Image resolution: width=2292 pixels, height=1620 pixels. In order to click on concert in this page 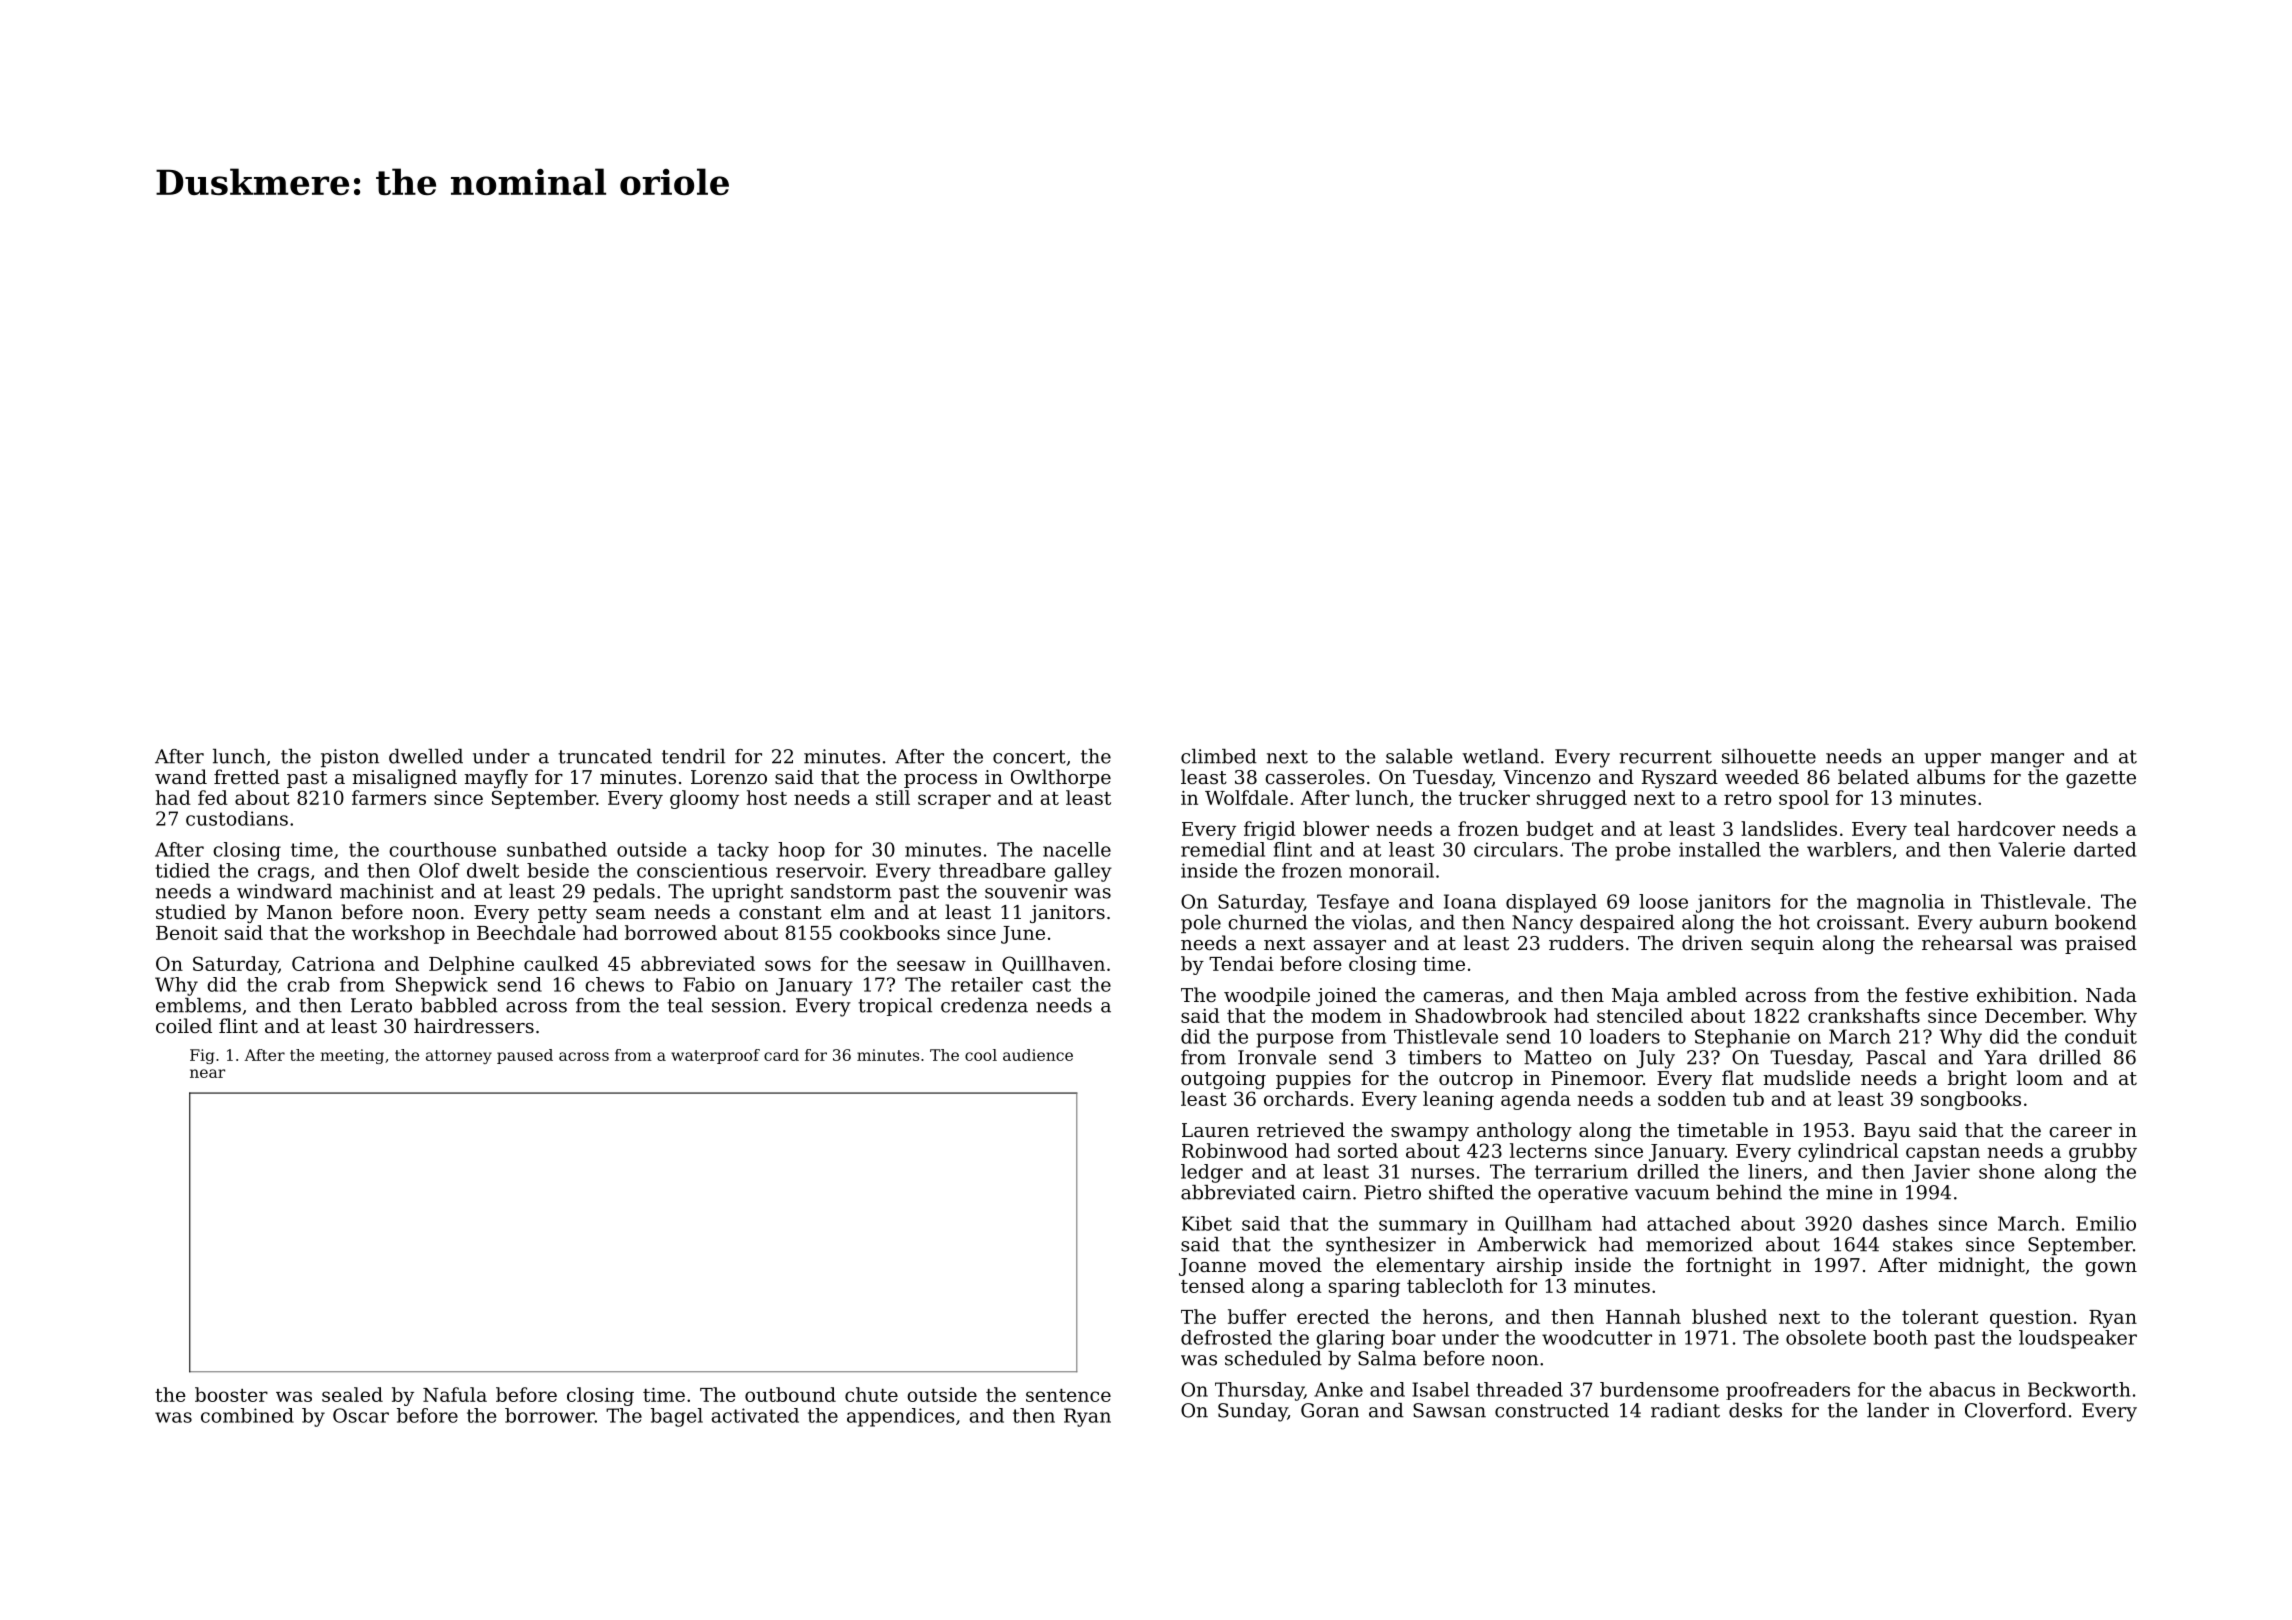, I will do `click(1029, 757)`.
